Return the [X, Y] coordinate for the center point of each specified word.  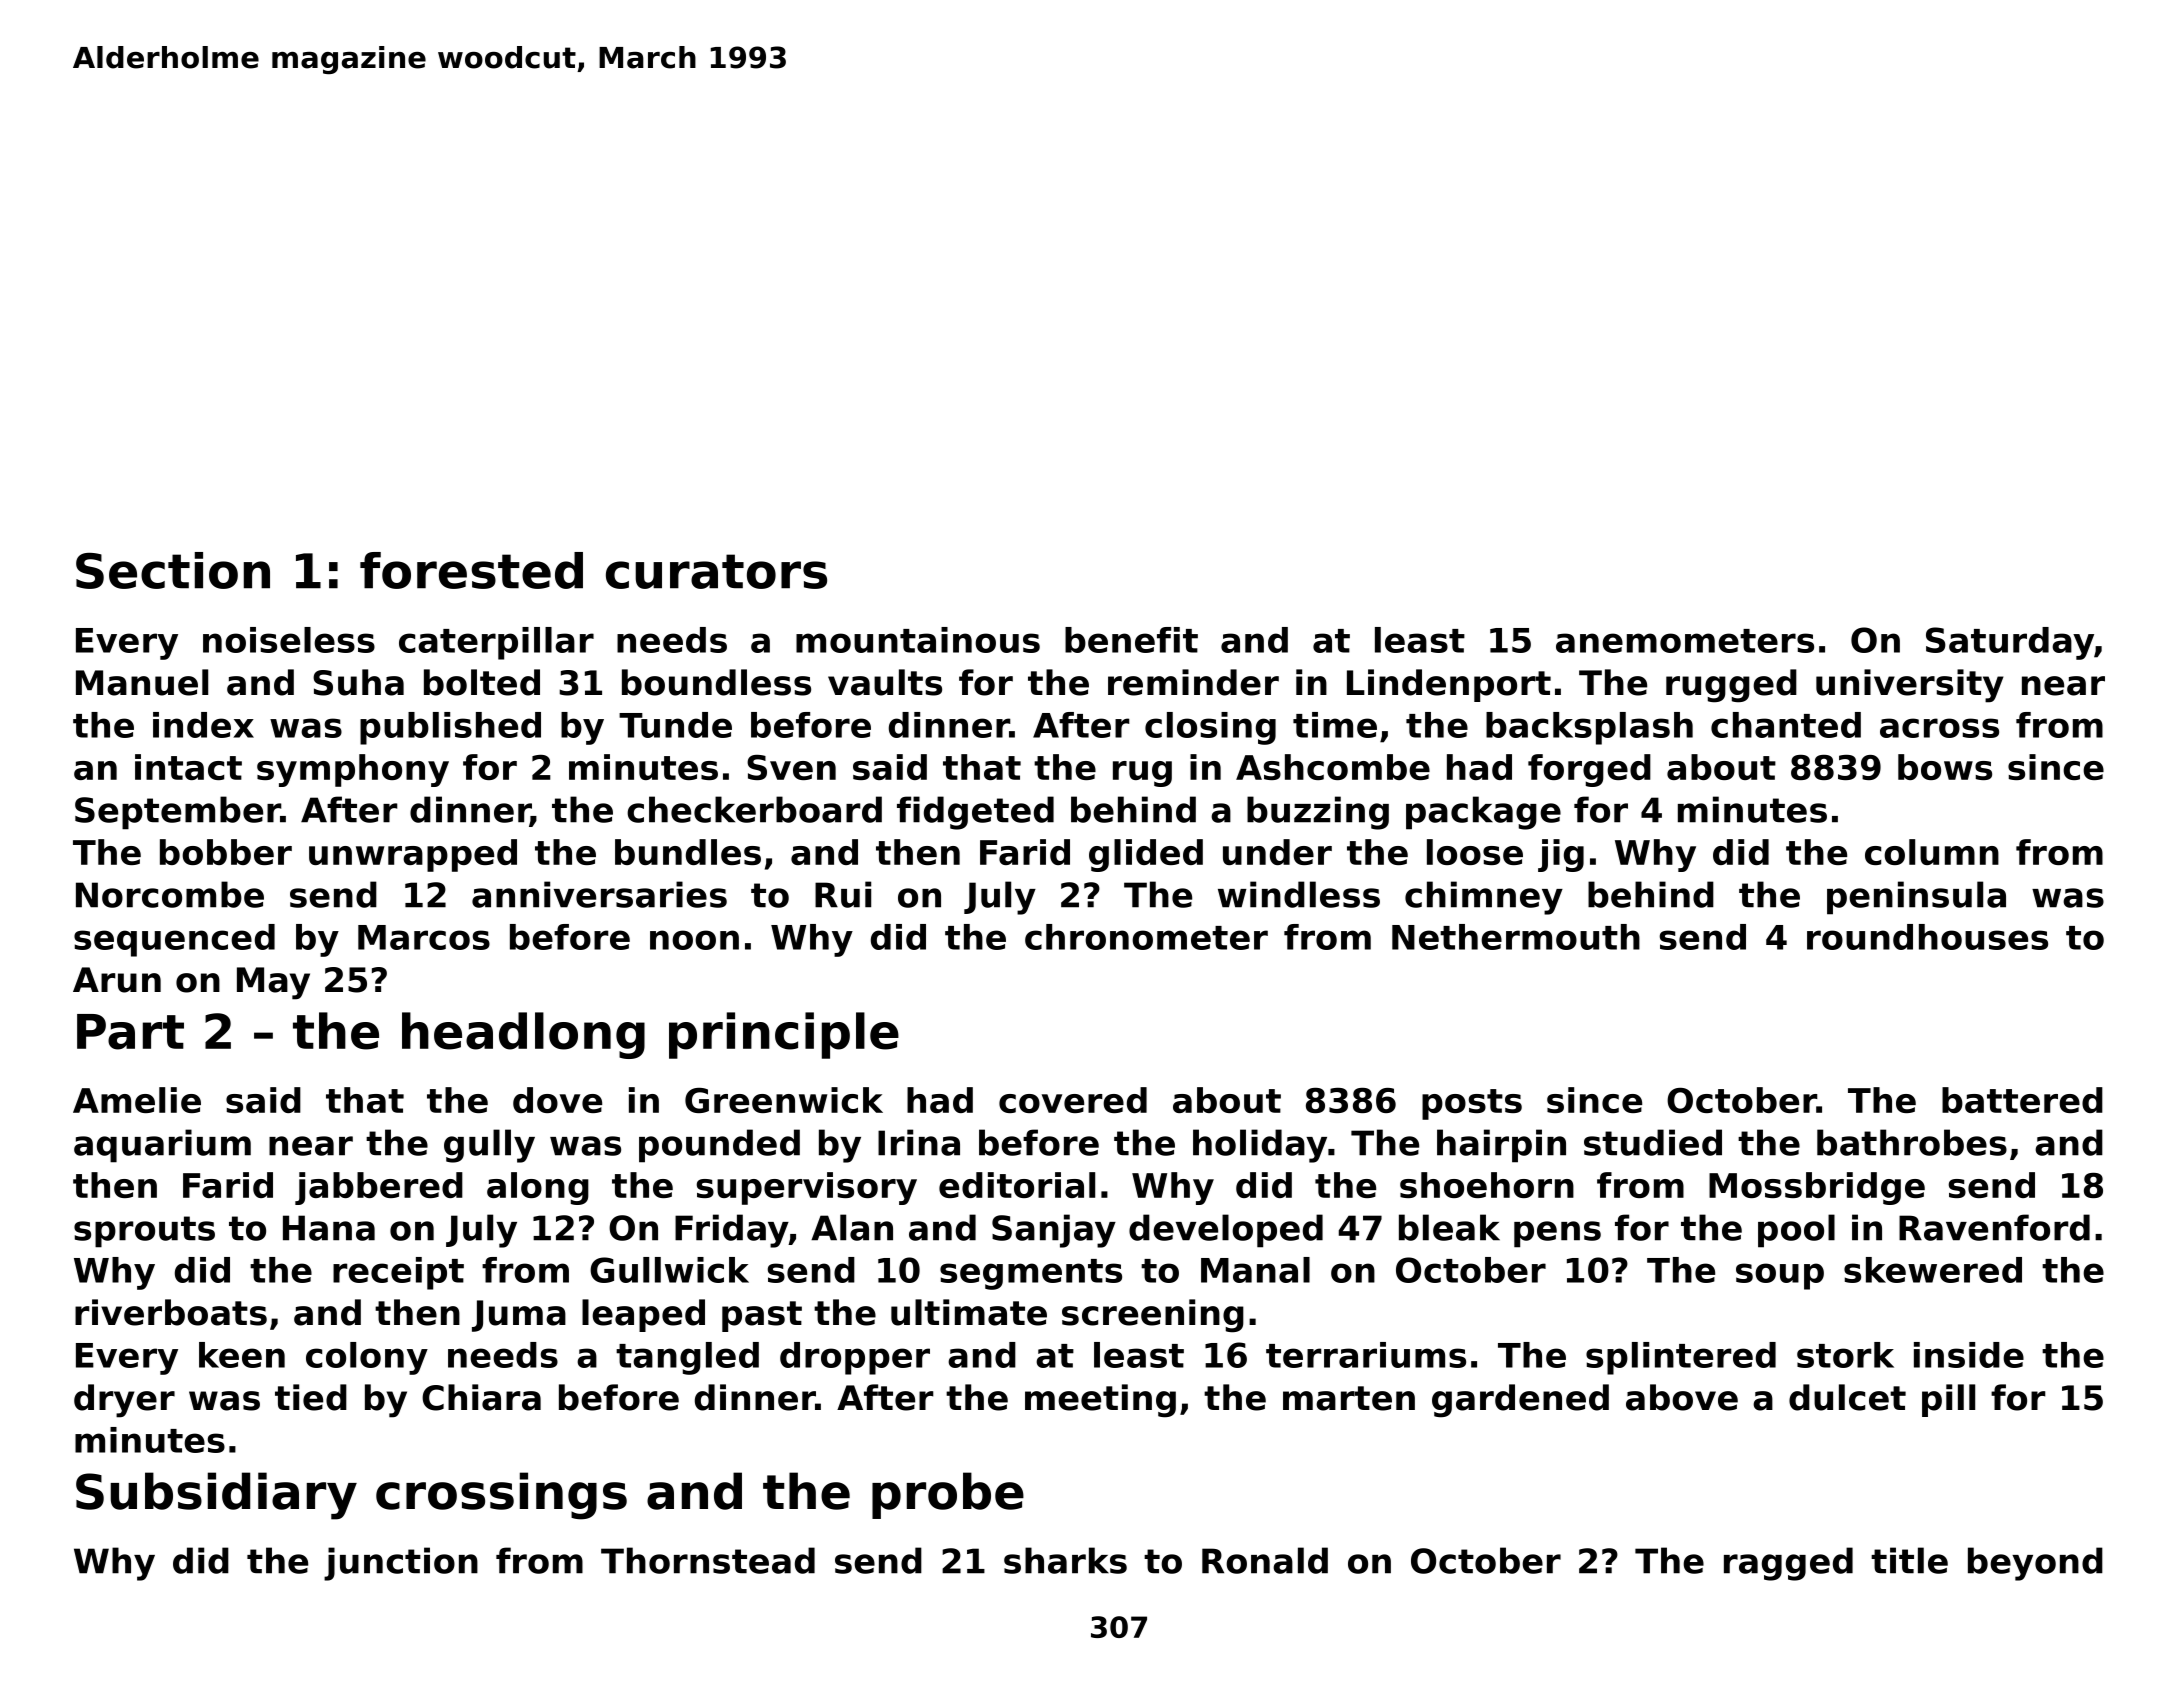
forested [471, 570]
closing [1210, 728]
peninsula [1916, 898]
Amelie [137, 1100]
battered [2022, 1100]
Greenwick [784, 1100]
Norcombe [170, 894]
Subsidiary [216, 1496]
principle [784, 1035]
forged [1589, 770]
